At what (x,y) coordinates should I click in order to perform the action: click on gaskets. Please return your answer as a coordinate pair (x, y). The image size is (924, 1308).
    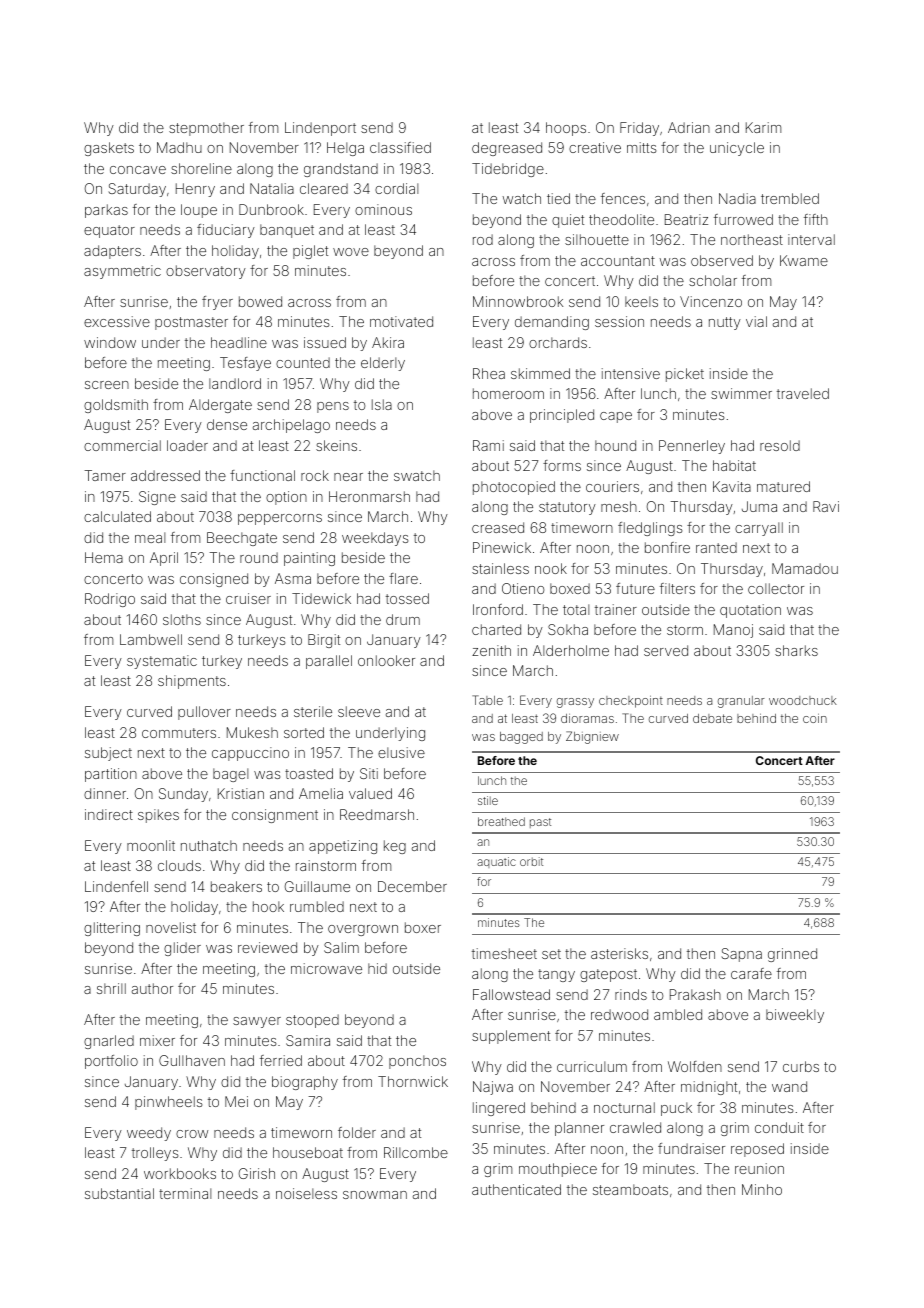
    Looking at the image, I should click on (109, 149).
